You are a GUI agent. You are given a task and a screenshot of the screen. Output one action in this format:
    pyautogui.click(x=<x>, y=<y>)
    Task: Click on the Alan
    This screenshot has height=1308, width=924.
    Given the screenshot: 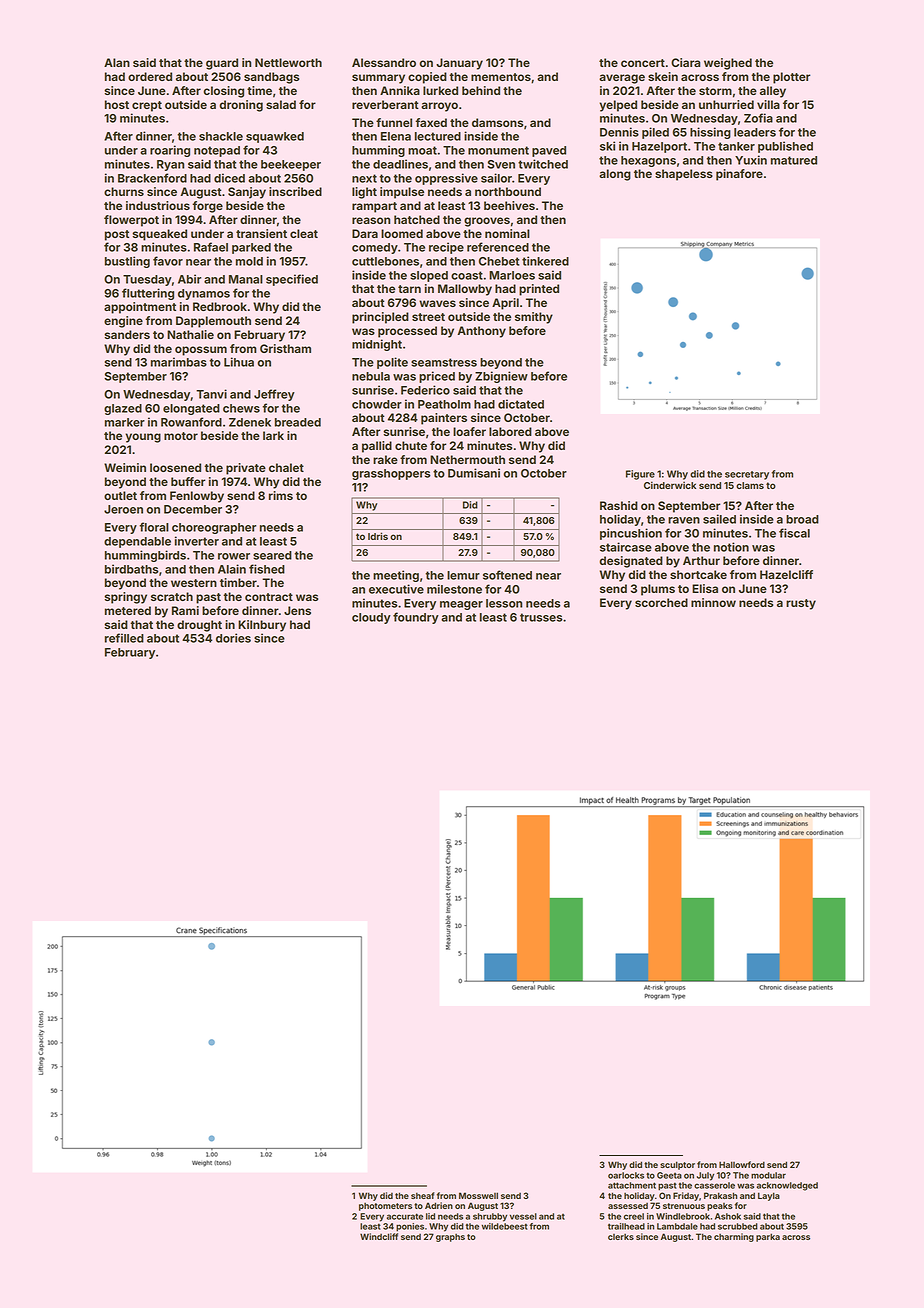 What is the action you would take?
    pyautogui.click(x=117, y=62)
